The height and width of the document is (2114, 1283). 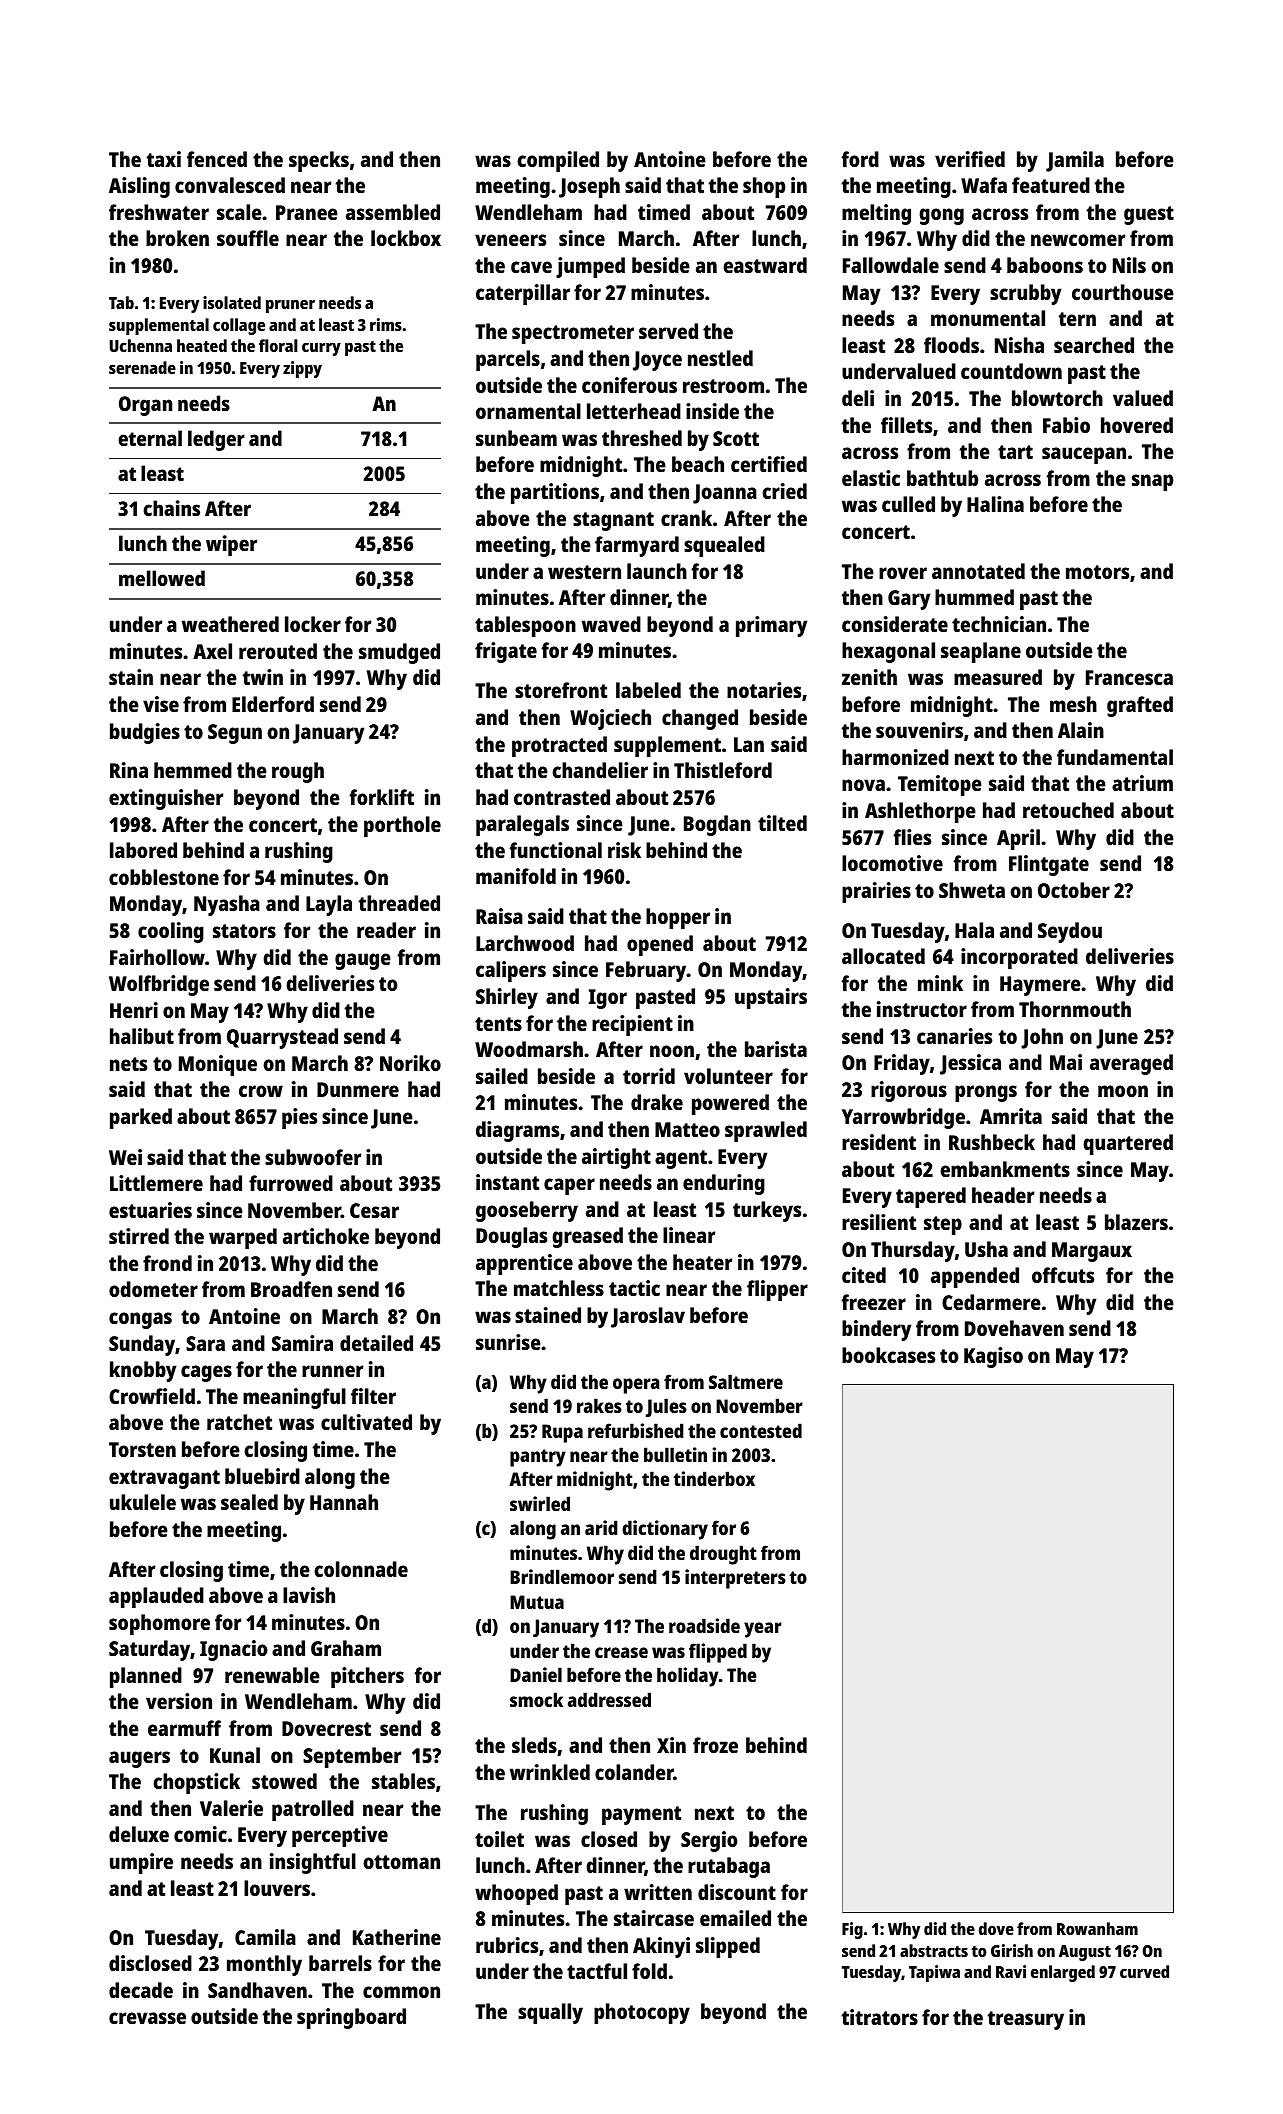 I want to click on subwoofer, so click(x=313, y=1157).
